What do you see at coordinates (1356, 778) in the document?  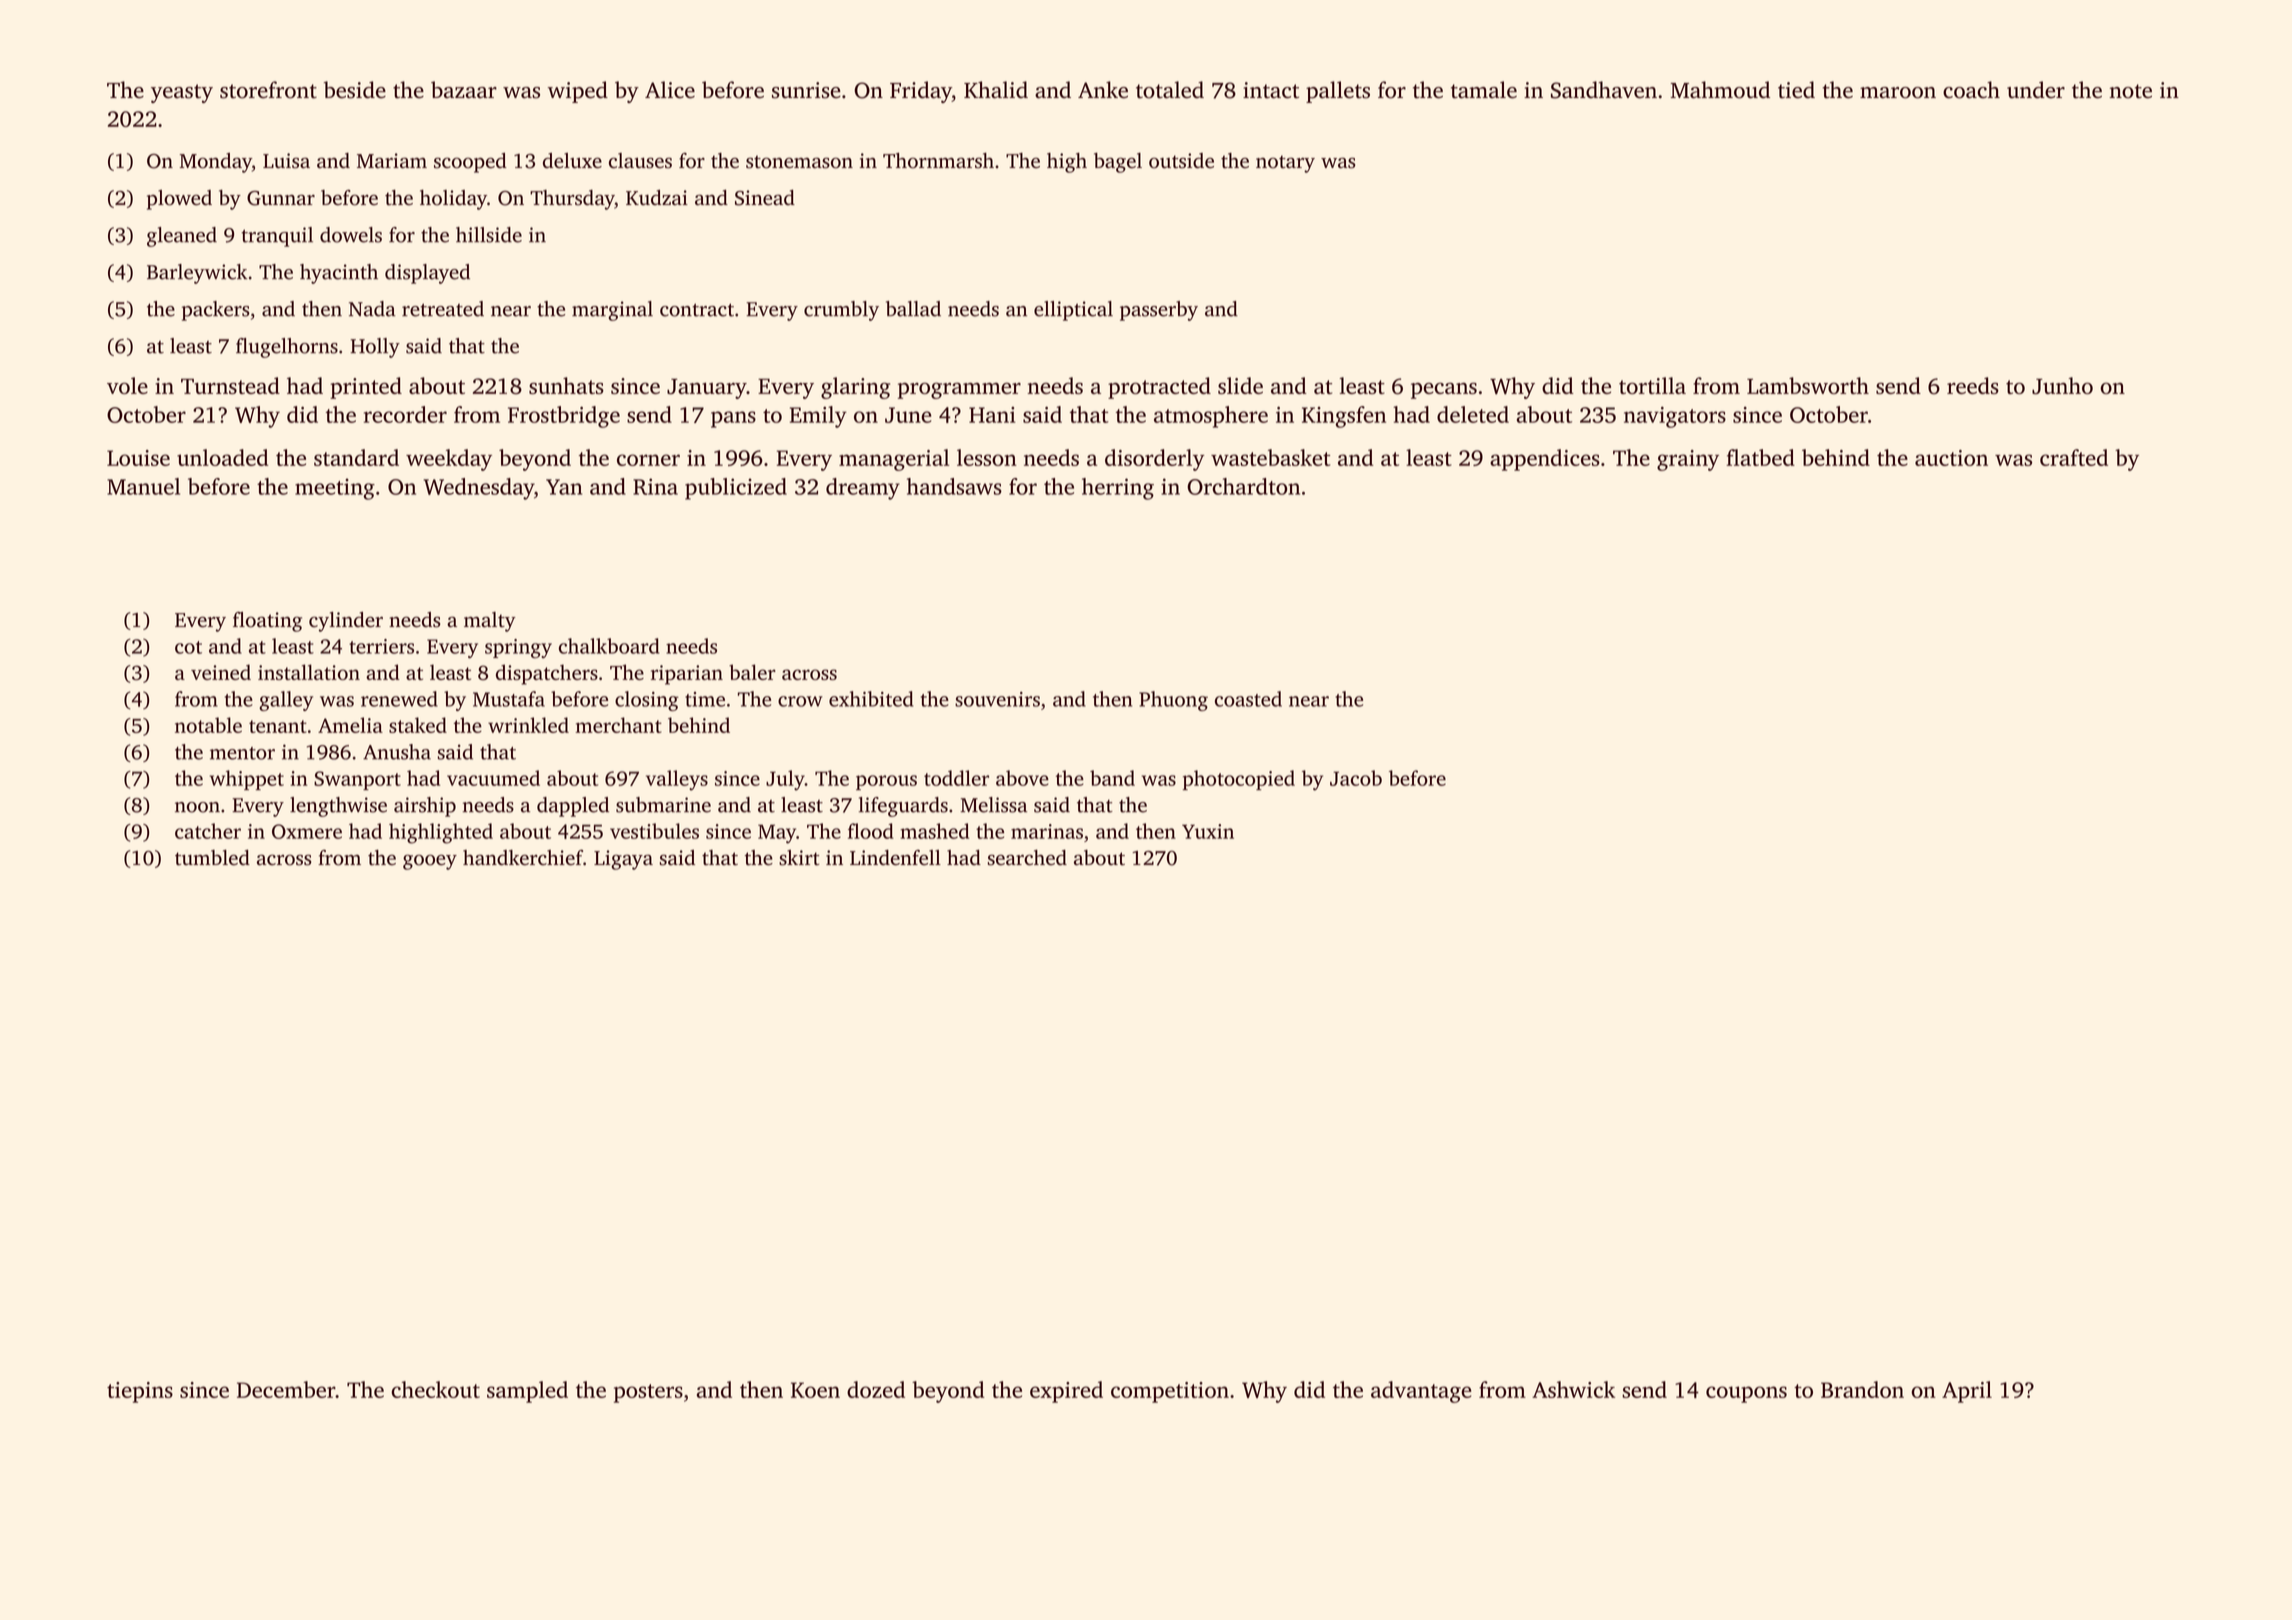 I see `Jacob` at bounding box center [1356, 778].
